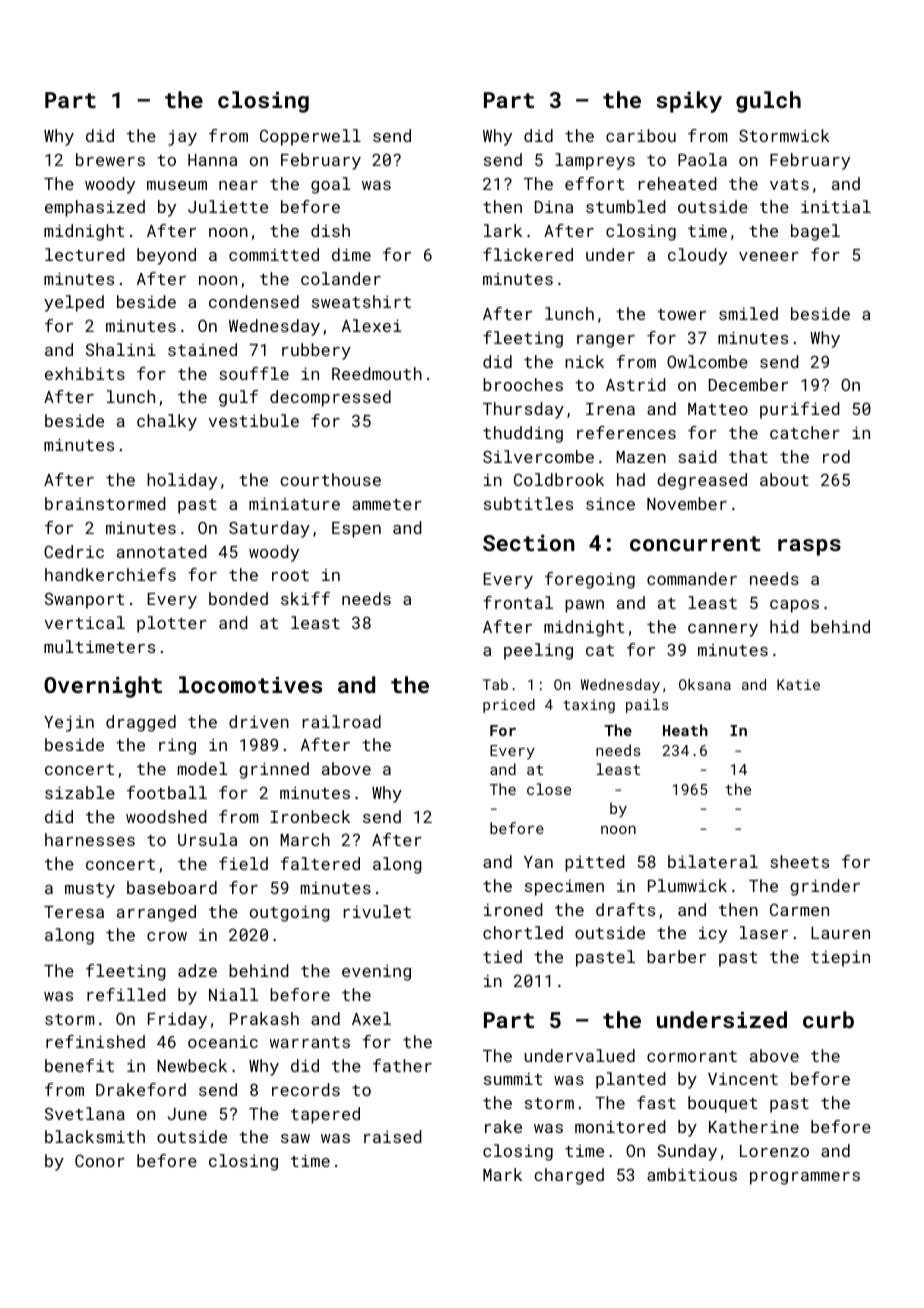 The image size is (924, 1308). Describe the element at coordinates (495, 684) in the screenshot. I see `Tab` at that location.
